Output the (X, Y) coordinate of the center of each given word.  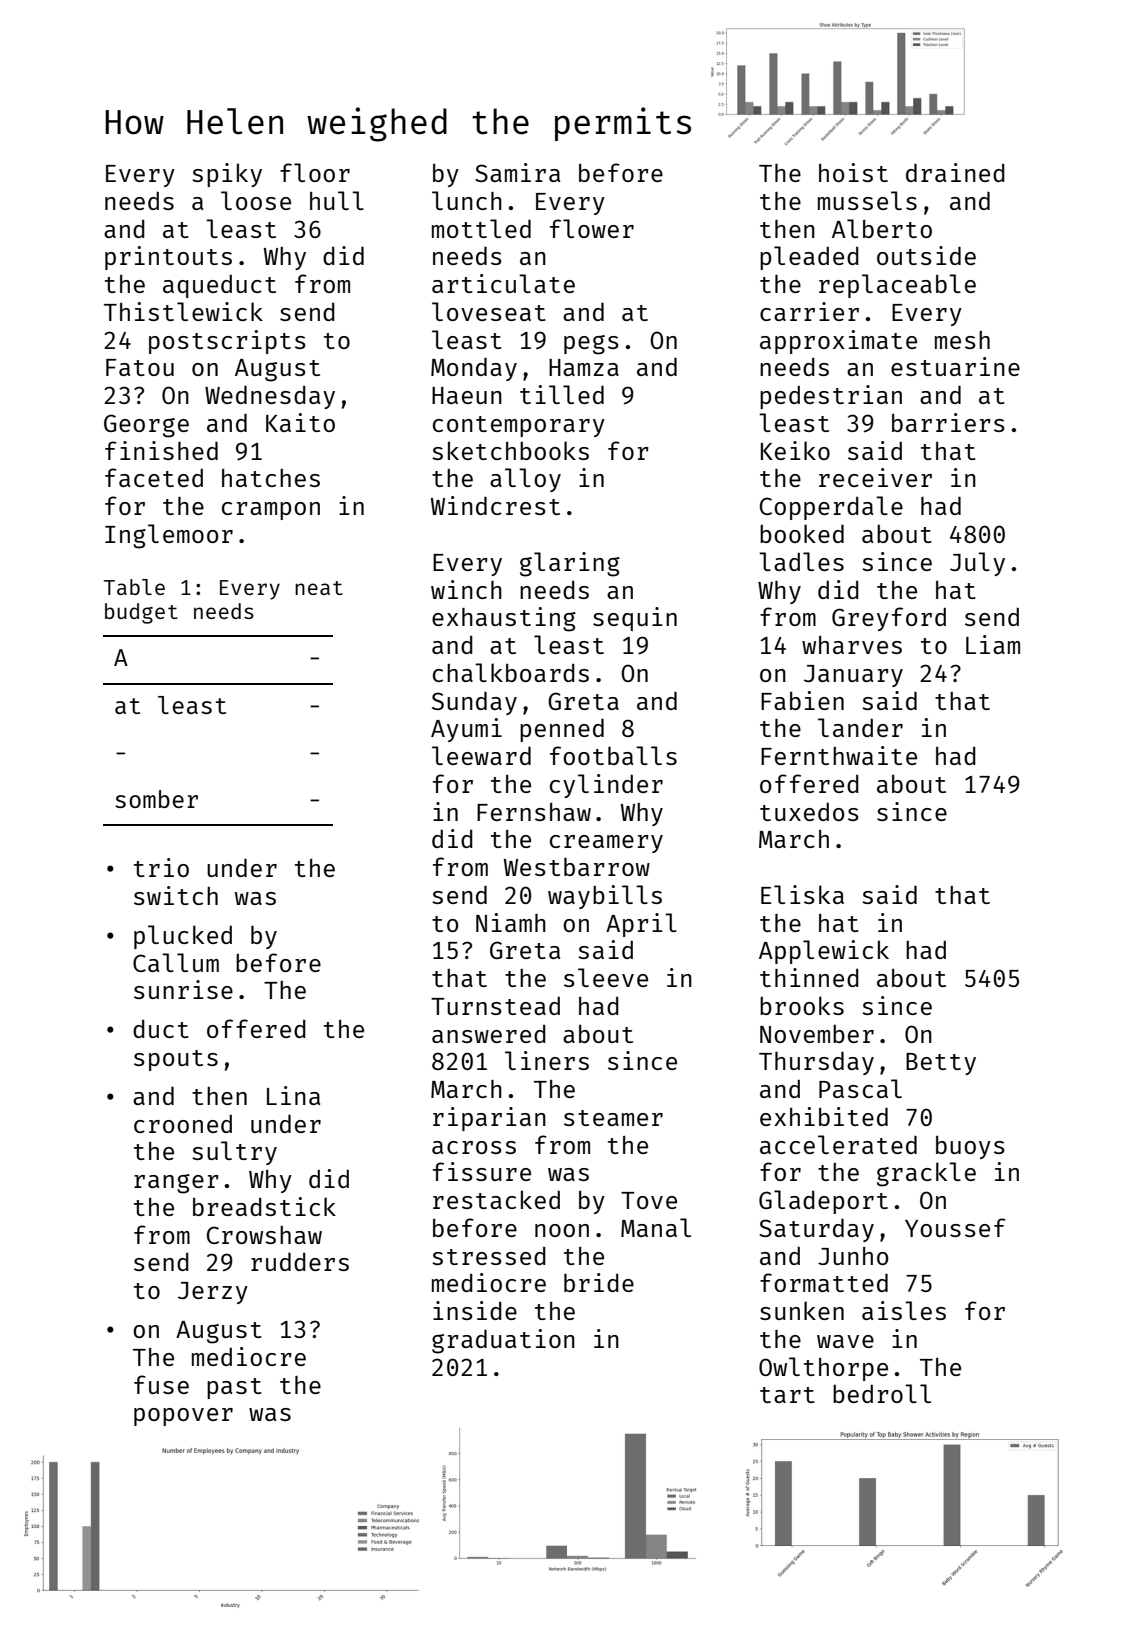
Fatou (140, 367)
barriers (948, 422)
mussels (867, 200)
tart (787, 1395)
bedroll (882, 1393)
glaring (570, 564)
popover (183, 1417)
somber (156, 799)
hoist (853, 172)
